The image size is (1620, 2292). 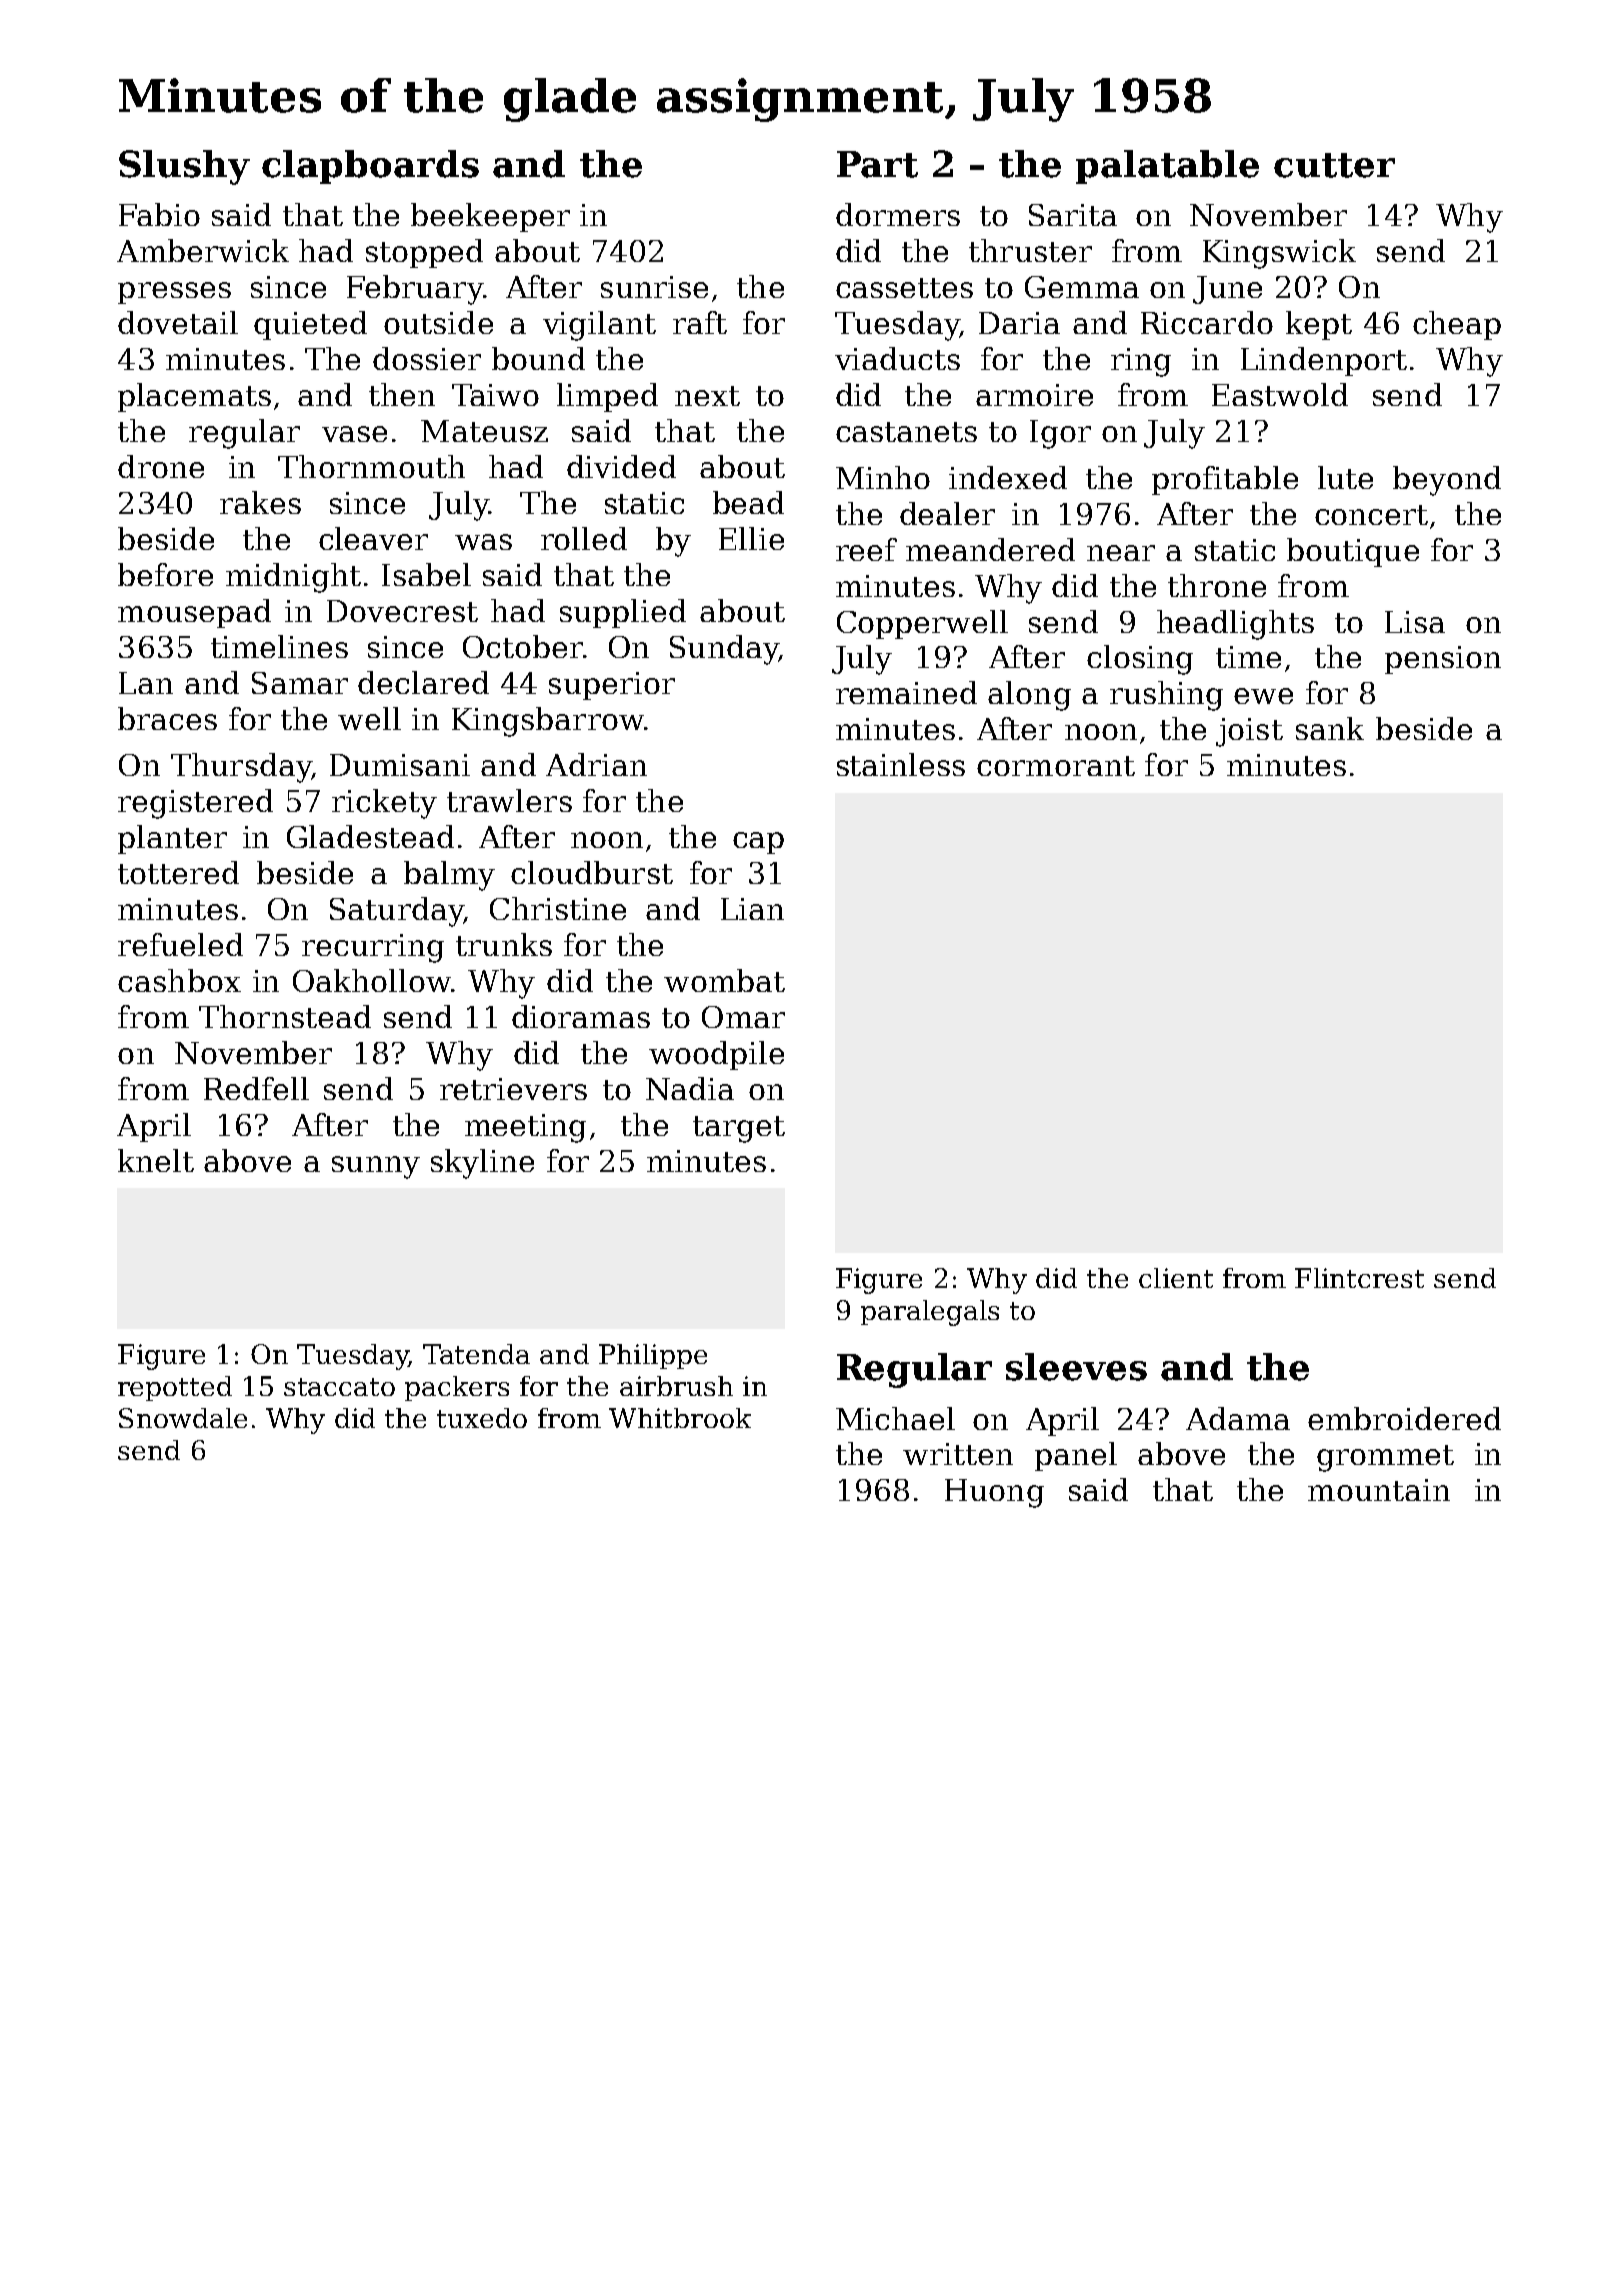 What do you see at coordinates (184, 167) in the page?
I see `Slushy` at bounding box center [184, 167].
